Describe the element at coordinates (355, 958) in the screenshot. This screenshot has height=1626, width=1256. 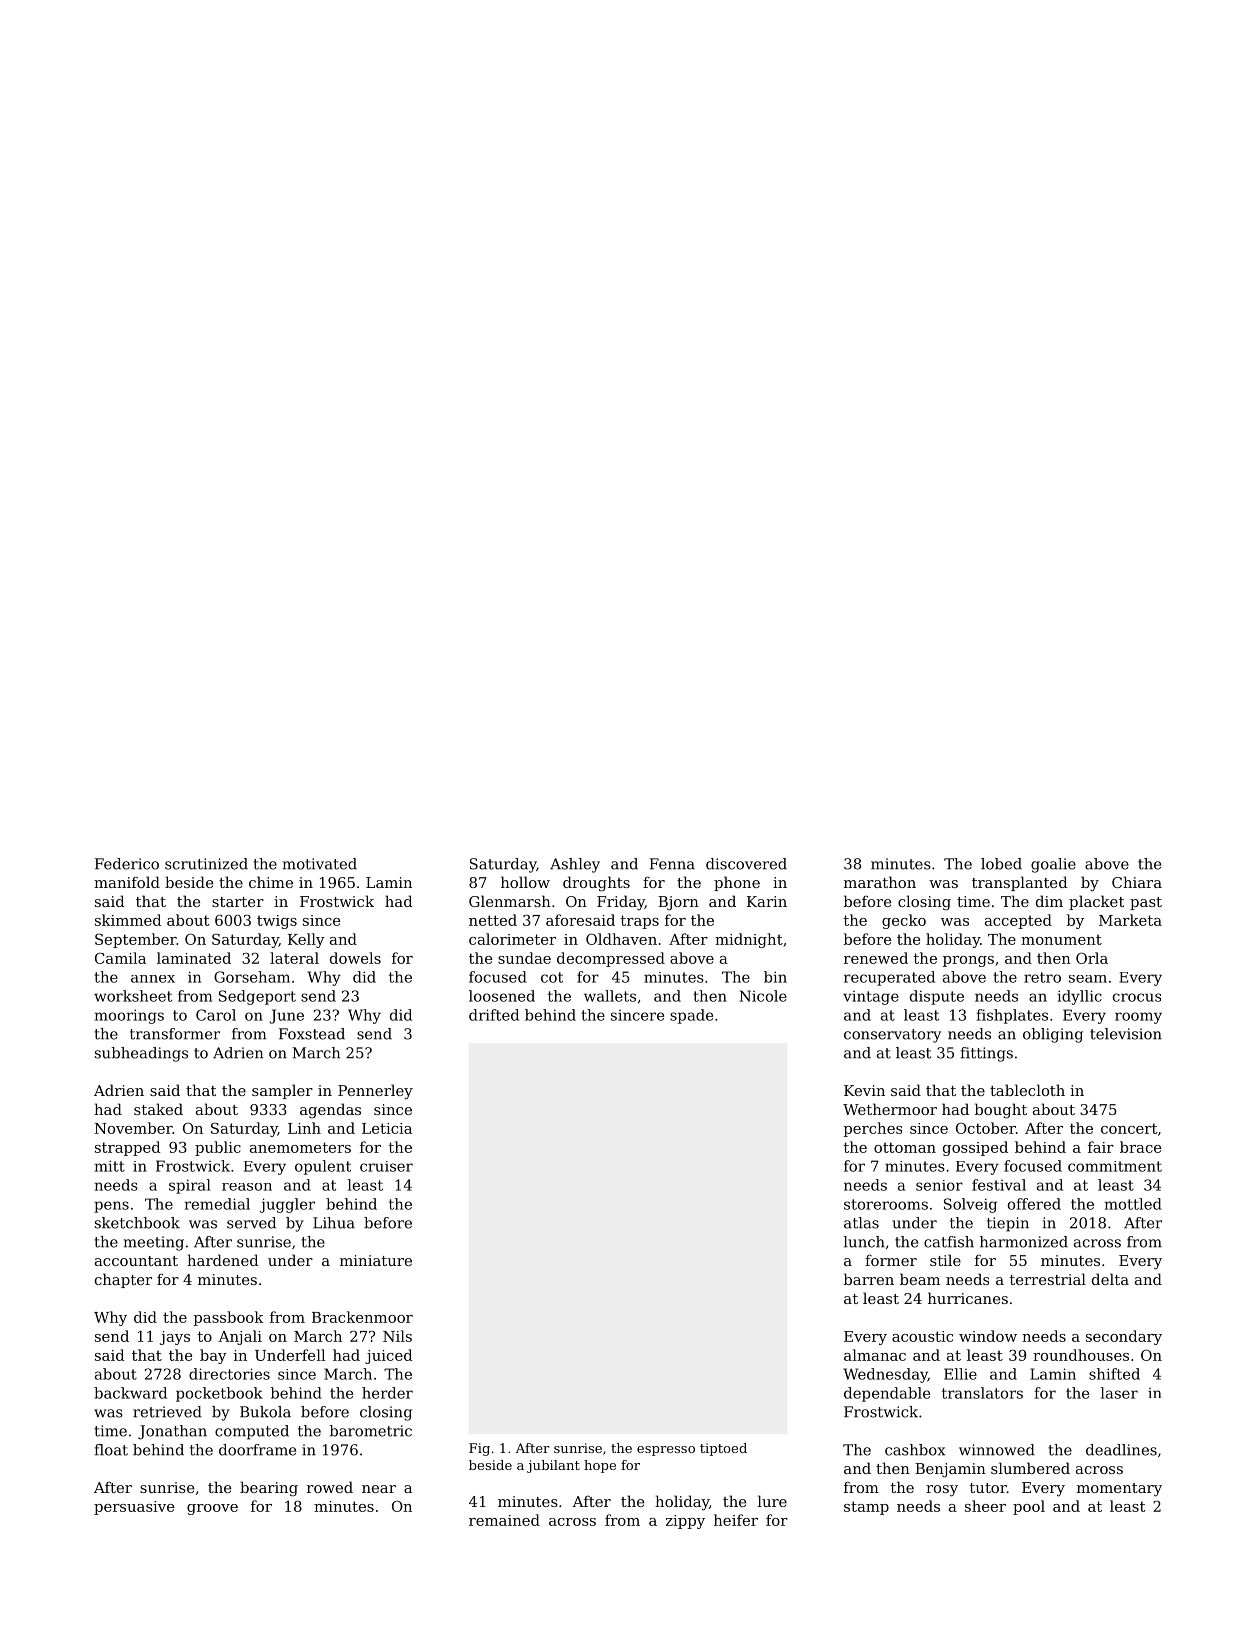
I see `dowels` at that location.
